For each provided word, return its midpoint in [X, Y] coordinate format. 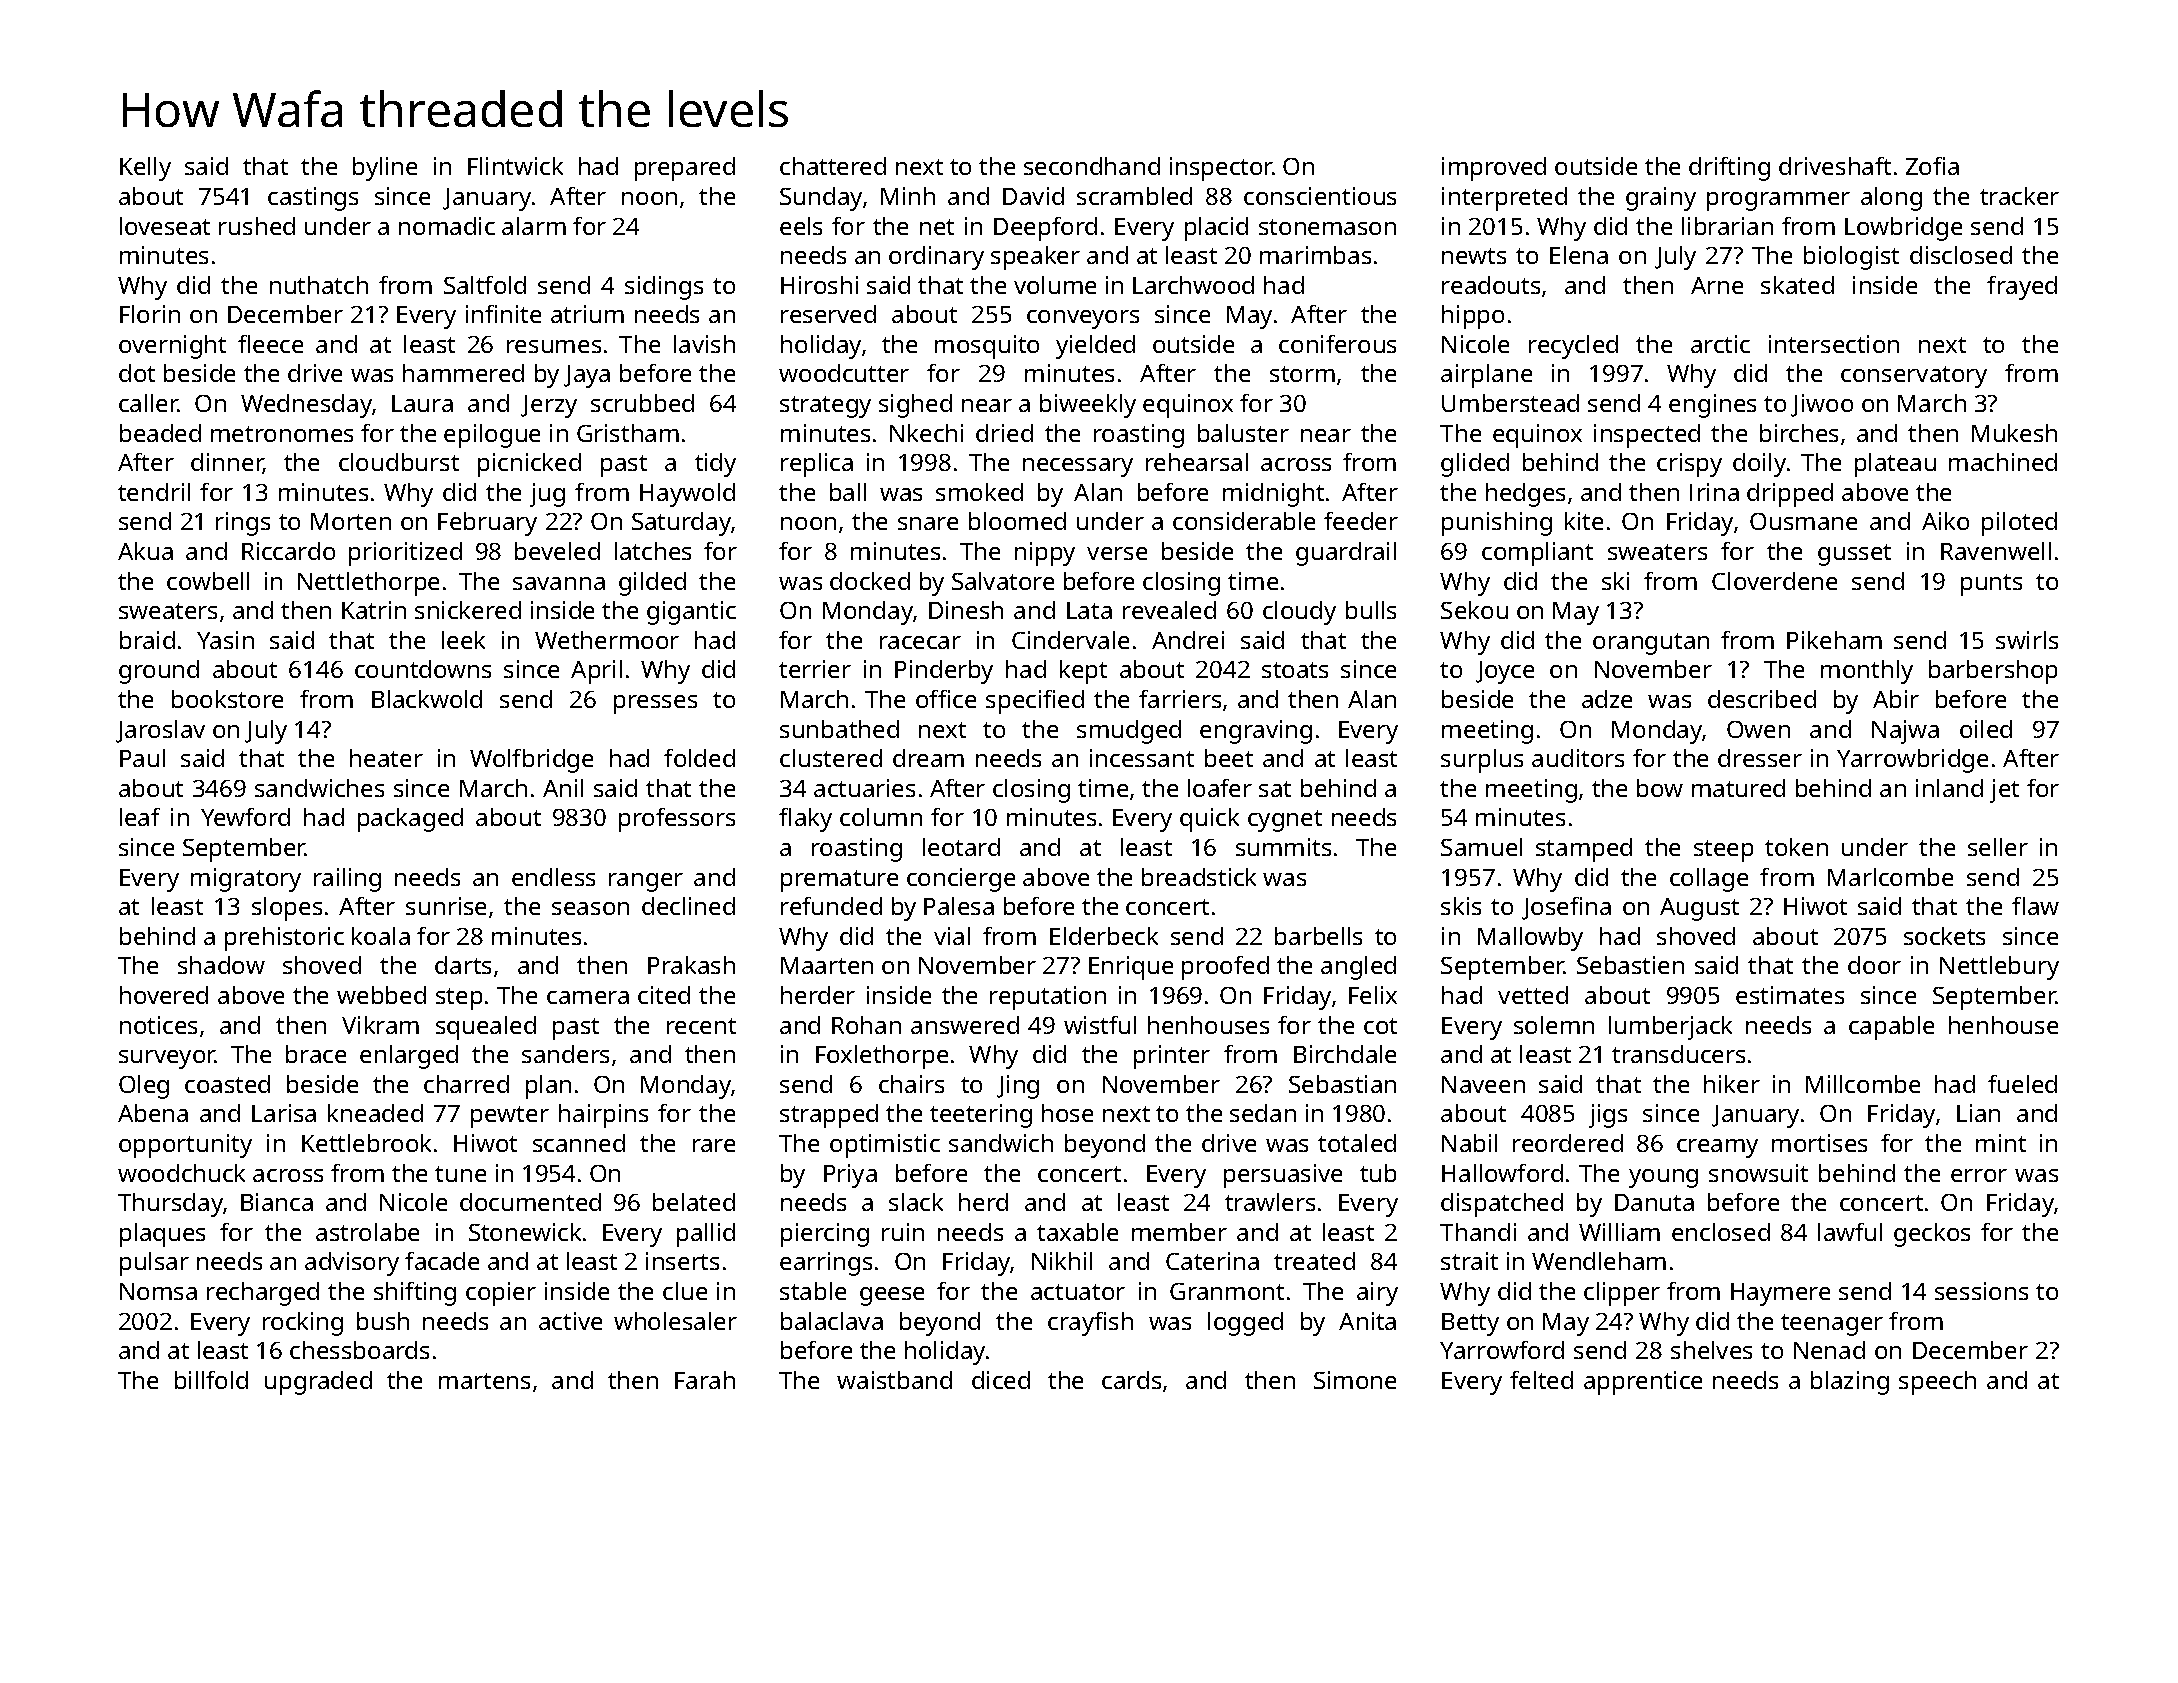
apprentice [1643, 1383]
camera [588, 997]
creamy [1717, 1148]
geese [892, 1296]
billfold [211, 1380]
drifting [1729, 169]
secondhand [1092, 166]
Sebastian [1342, 1084]
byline [385, 169]
